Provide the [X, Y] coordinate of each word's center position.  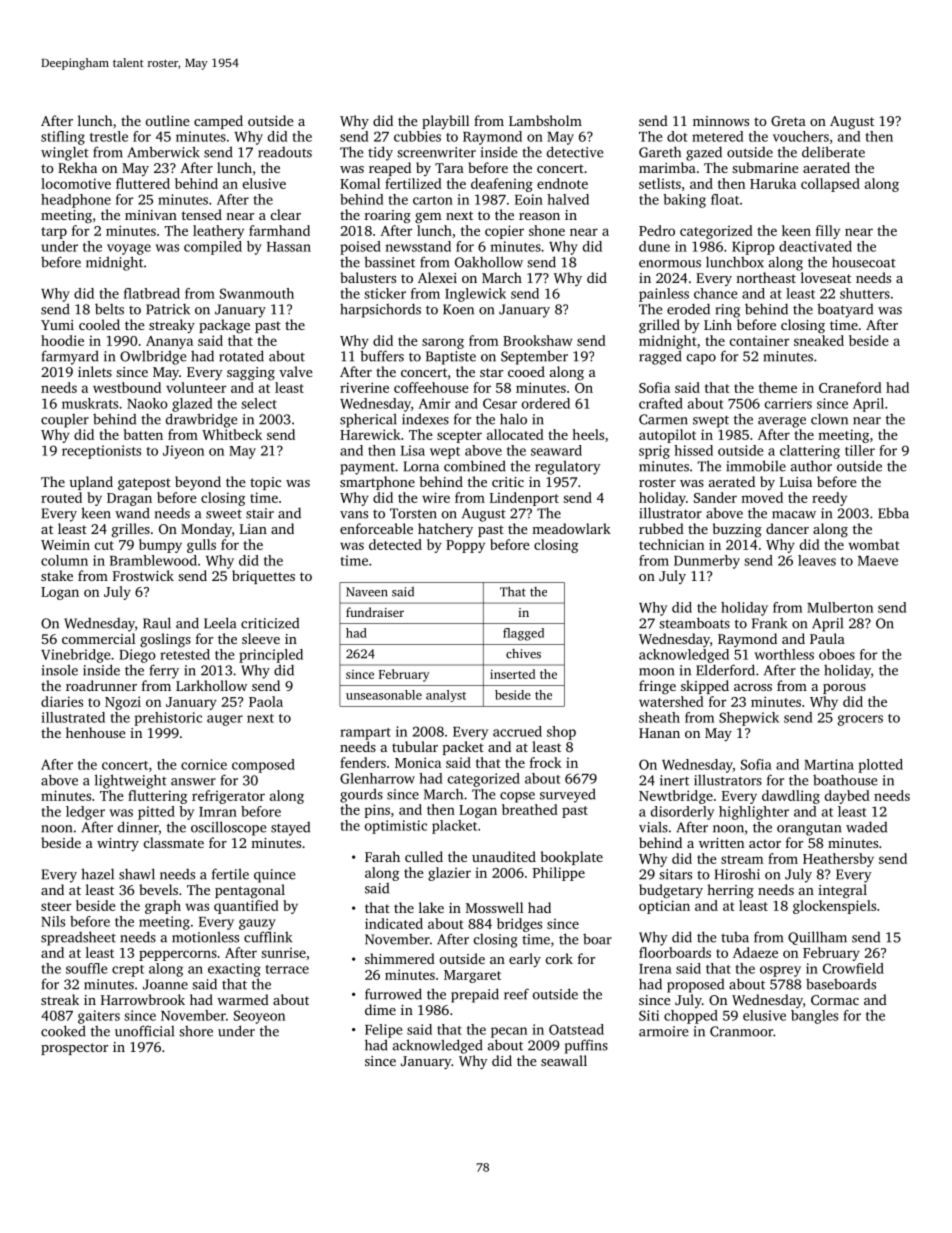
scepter [459, 437]
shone [547, 230]
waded [866, 827]
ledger [85, 813]
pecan [509, 1032]
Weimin [65, 544]
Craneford [850, 387]
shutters [865, 293]
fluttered [143, 183]
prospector [74, 1049]
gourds [361, 795]
